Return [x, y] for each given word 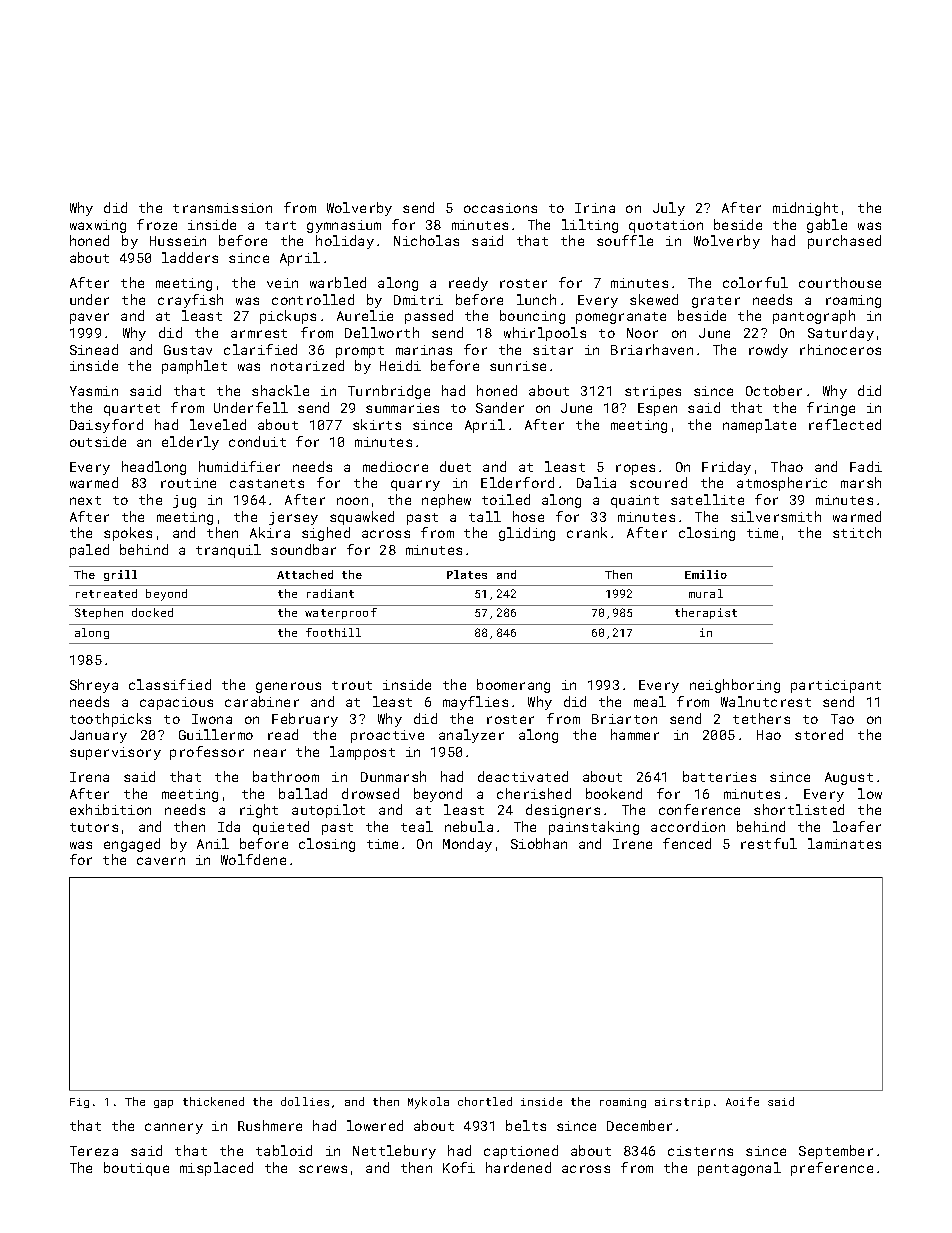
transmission [222, 208]
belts [526, 1125]
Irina [595, 208]
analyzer [471, 736]
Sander [500, 407]
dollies [305, 1101]
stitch [857, 532]
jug [184, 501]
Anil [213, 843]
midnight [805, 209]
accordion [688, 826]
